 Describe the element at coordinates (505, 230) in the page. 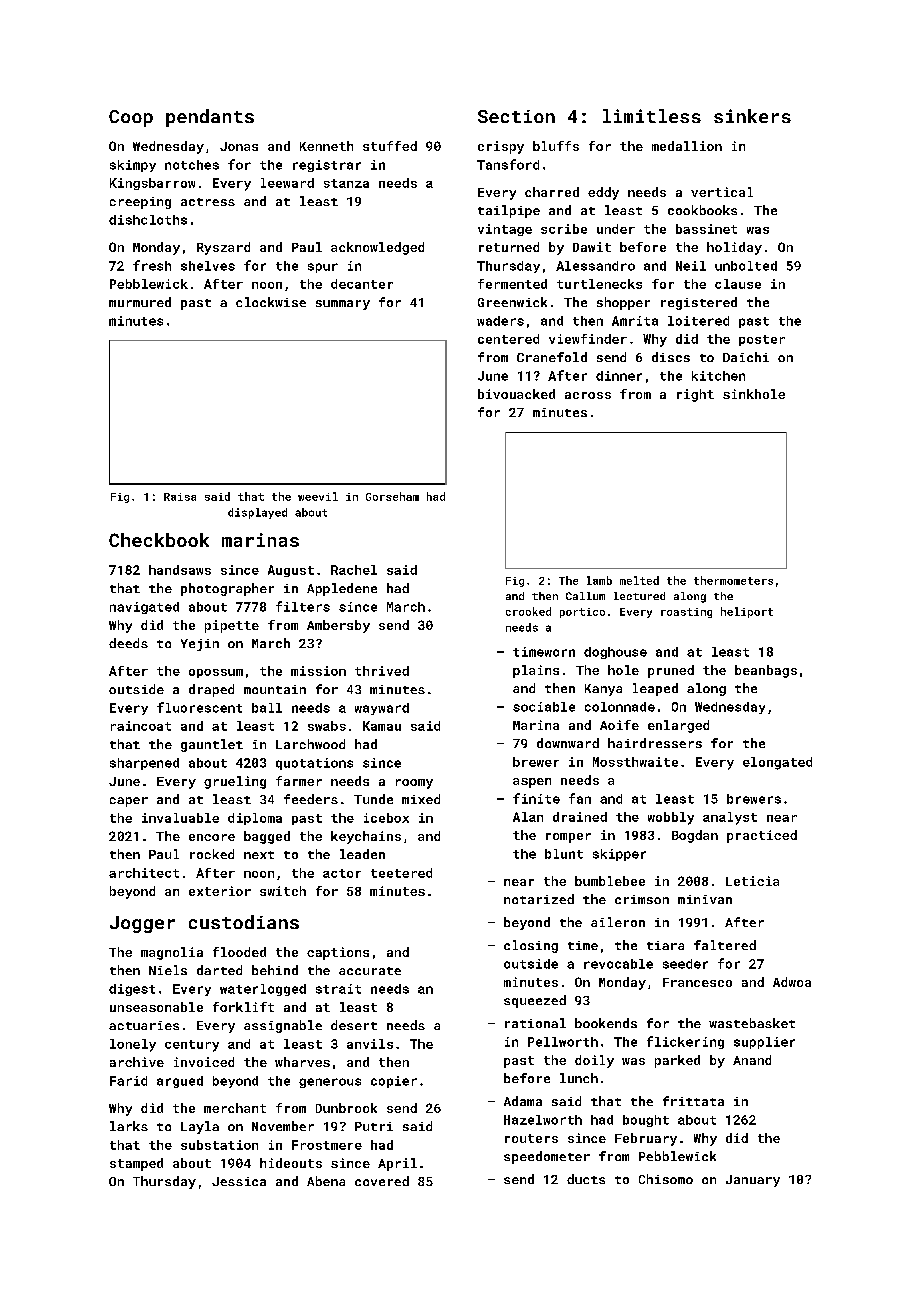

I see `vintage` at that location.
